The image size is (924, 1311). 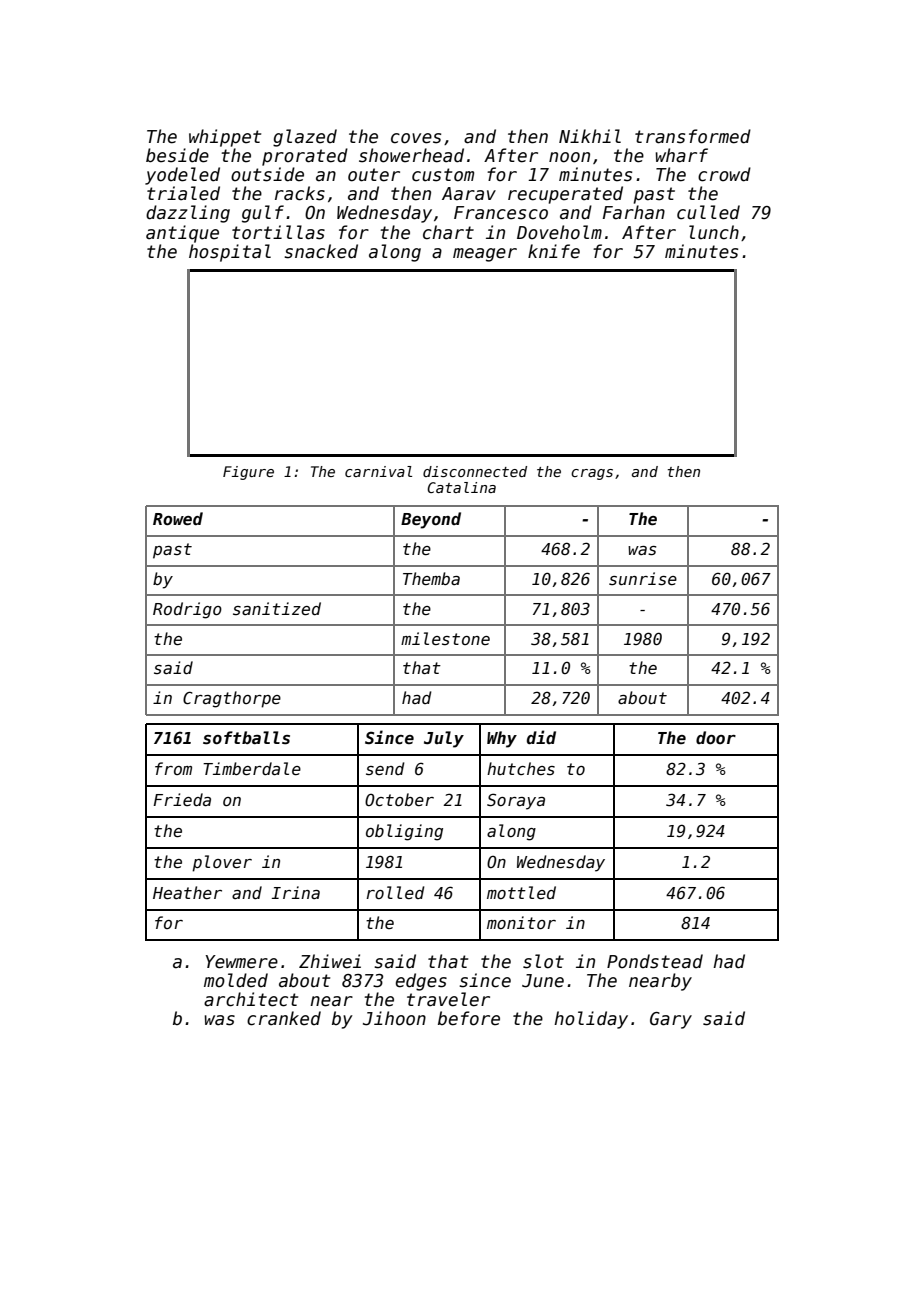 I want to click on Cragthorpe, so click(x=232, y=699).
